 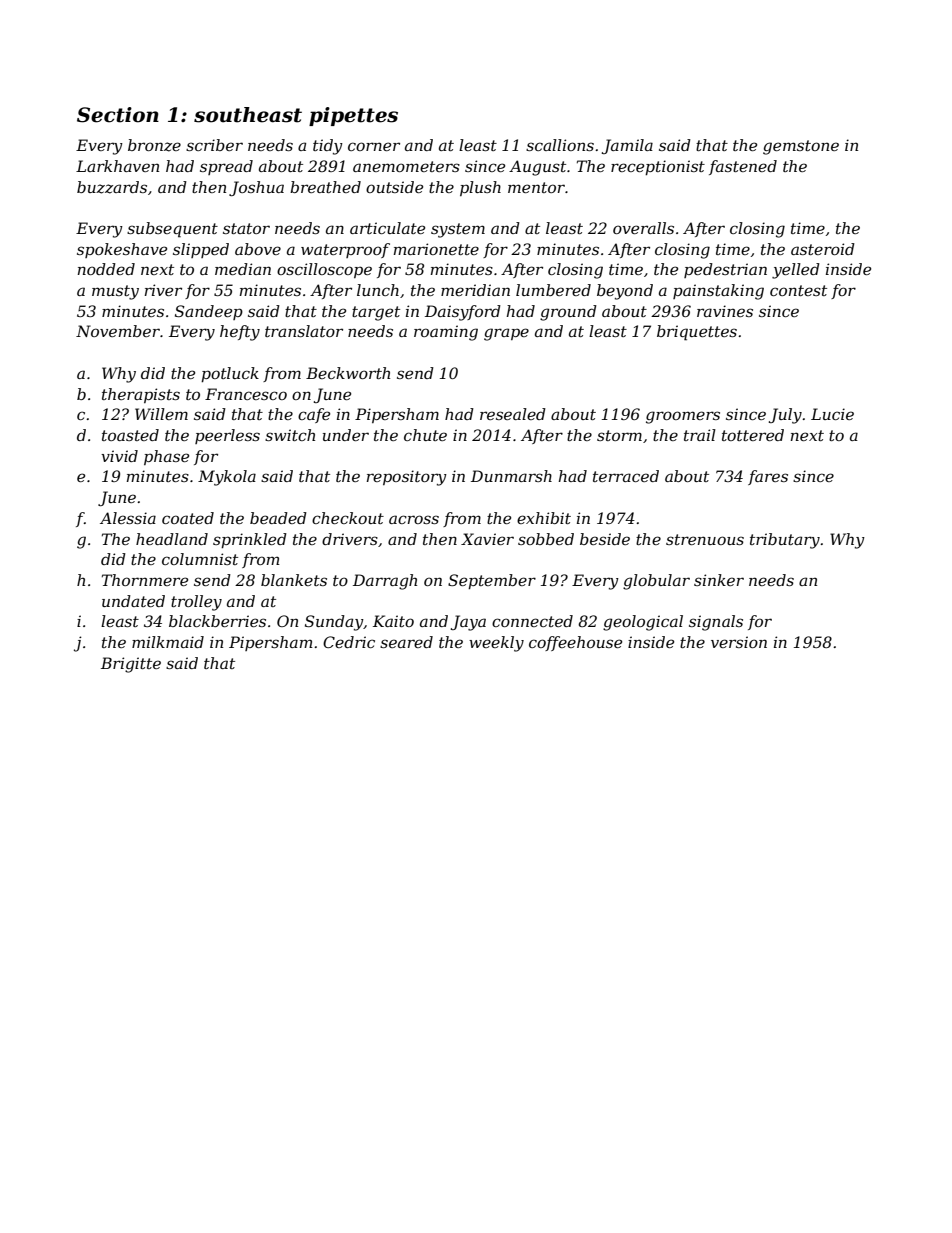 I want to click on Jamila, so click(x=627, y=146).
